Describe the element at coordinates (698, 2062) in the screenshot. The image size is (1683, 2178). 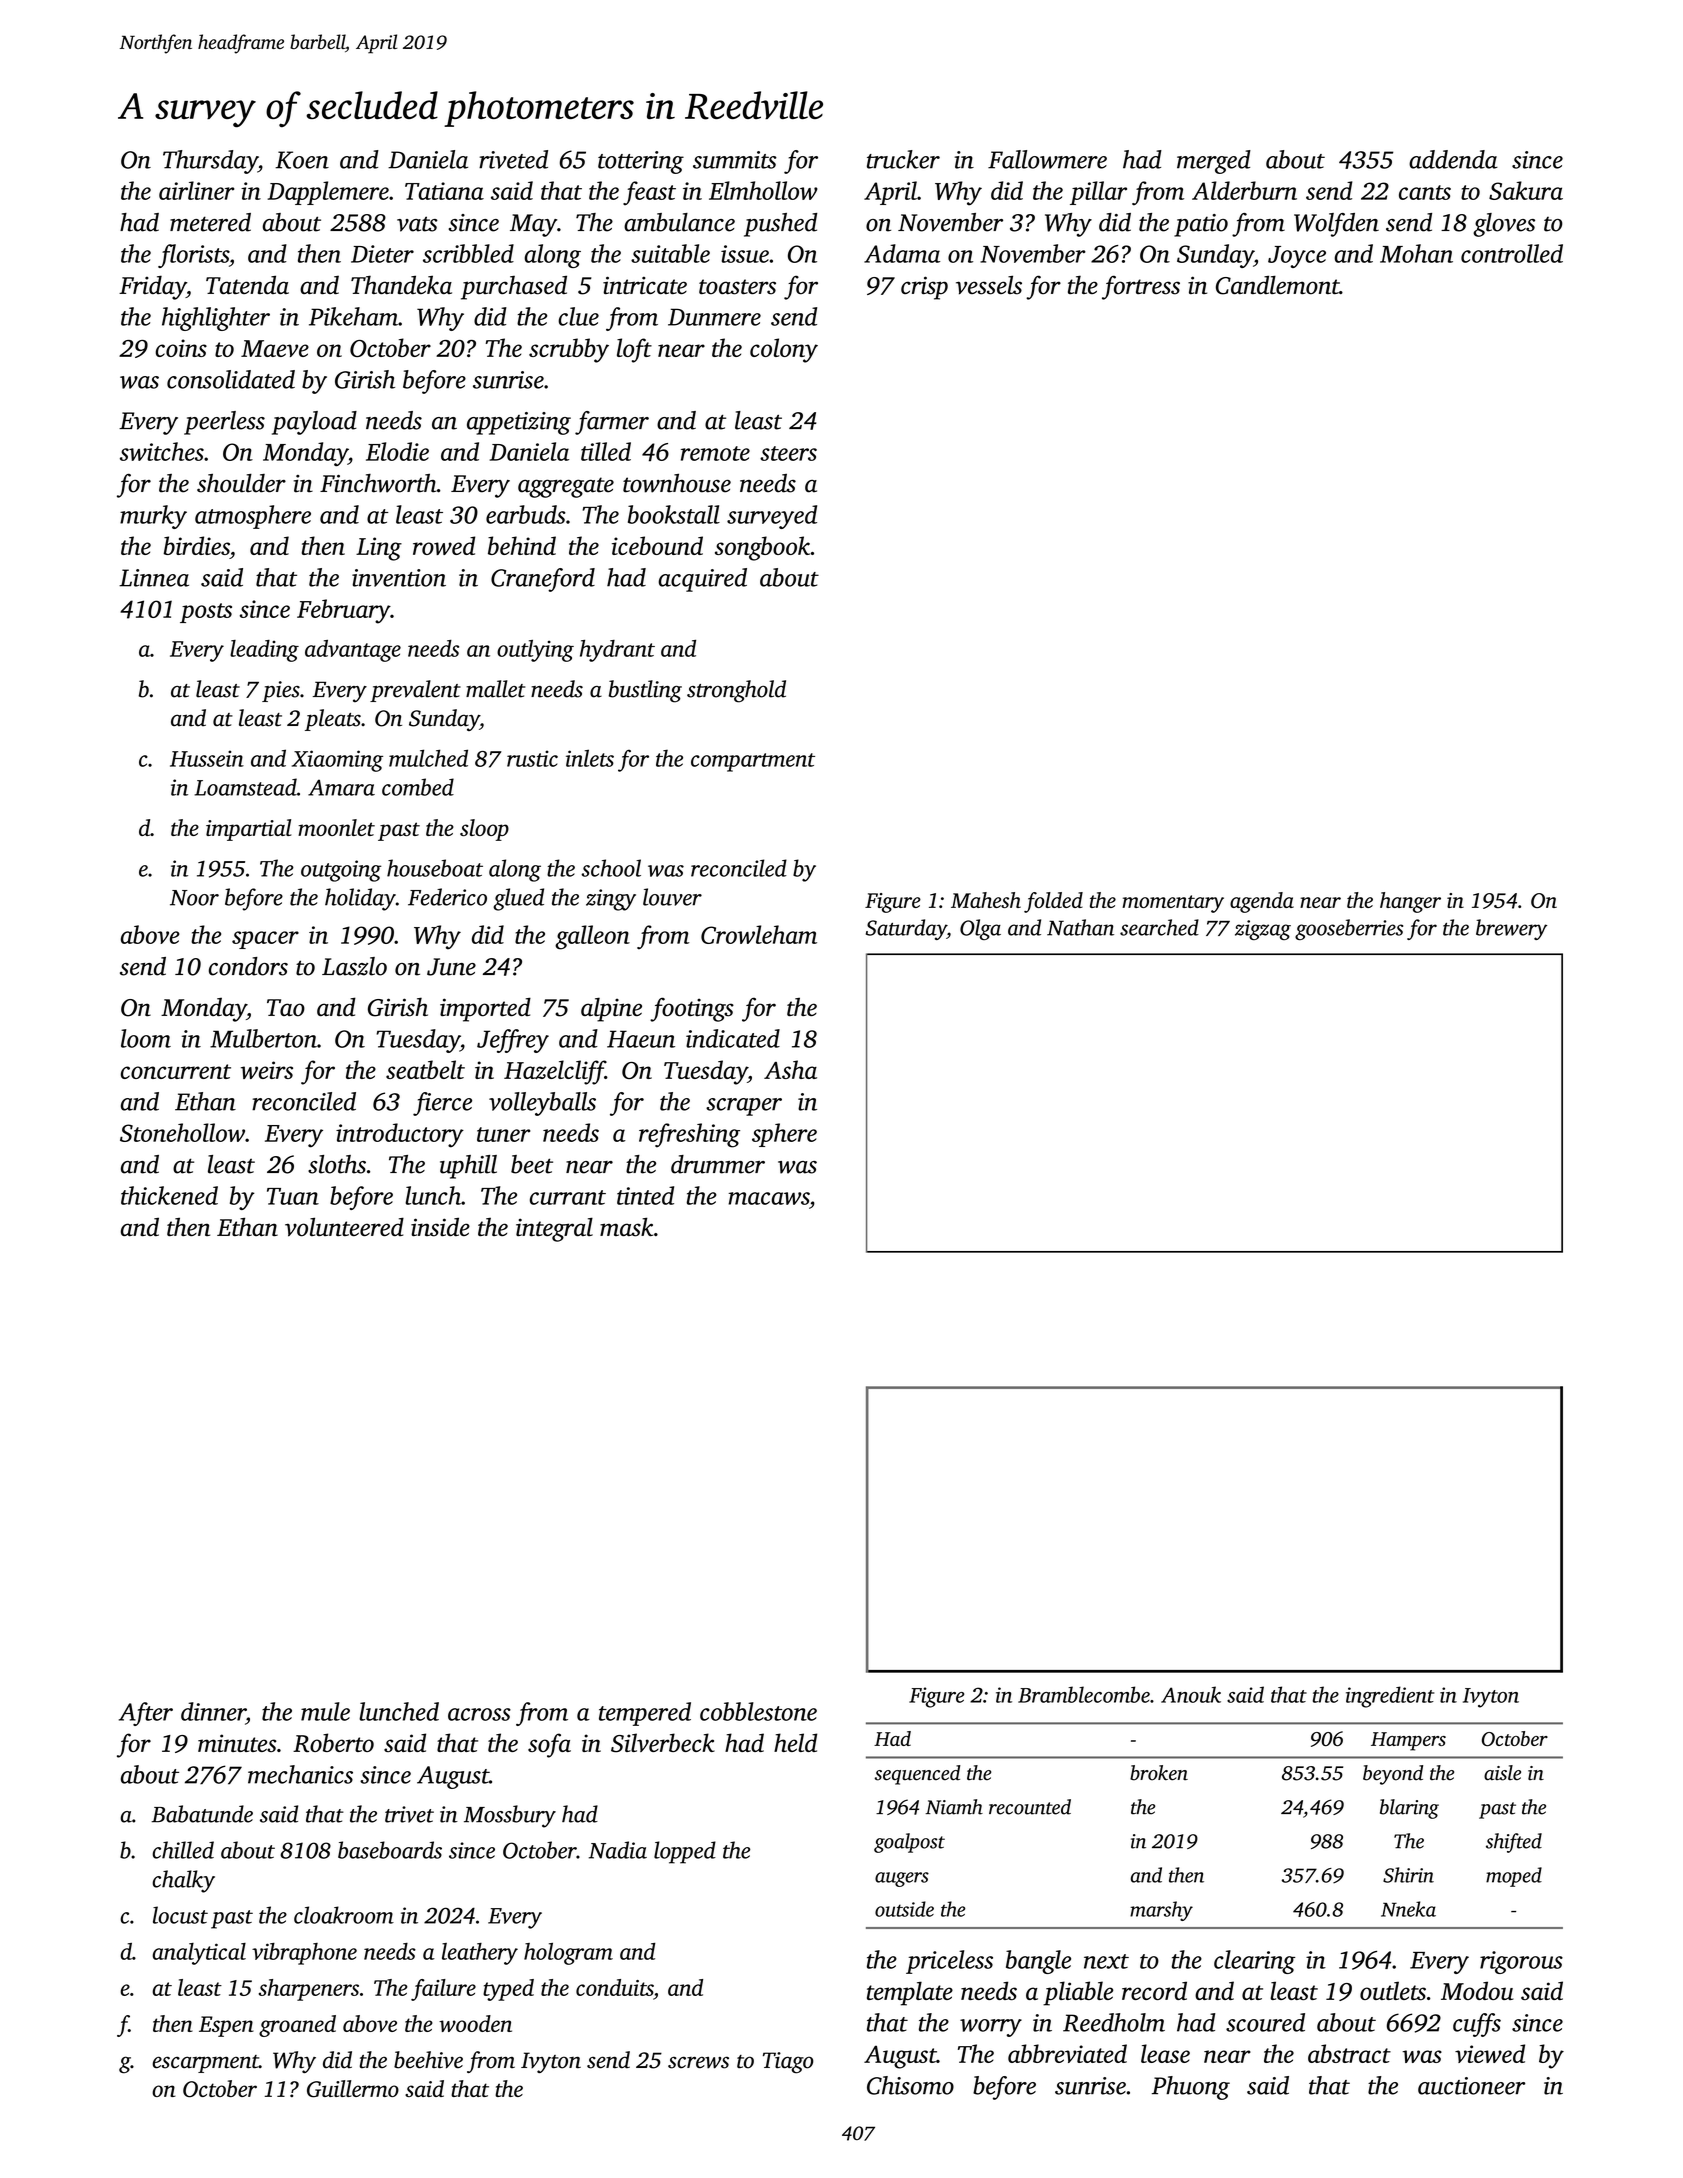
I see `screws` at that location.
